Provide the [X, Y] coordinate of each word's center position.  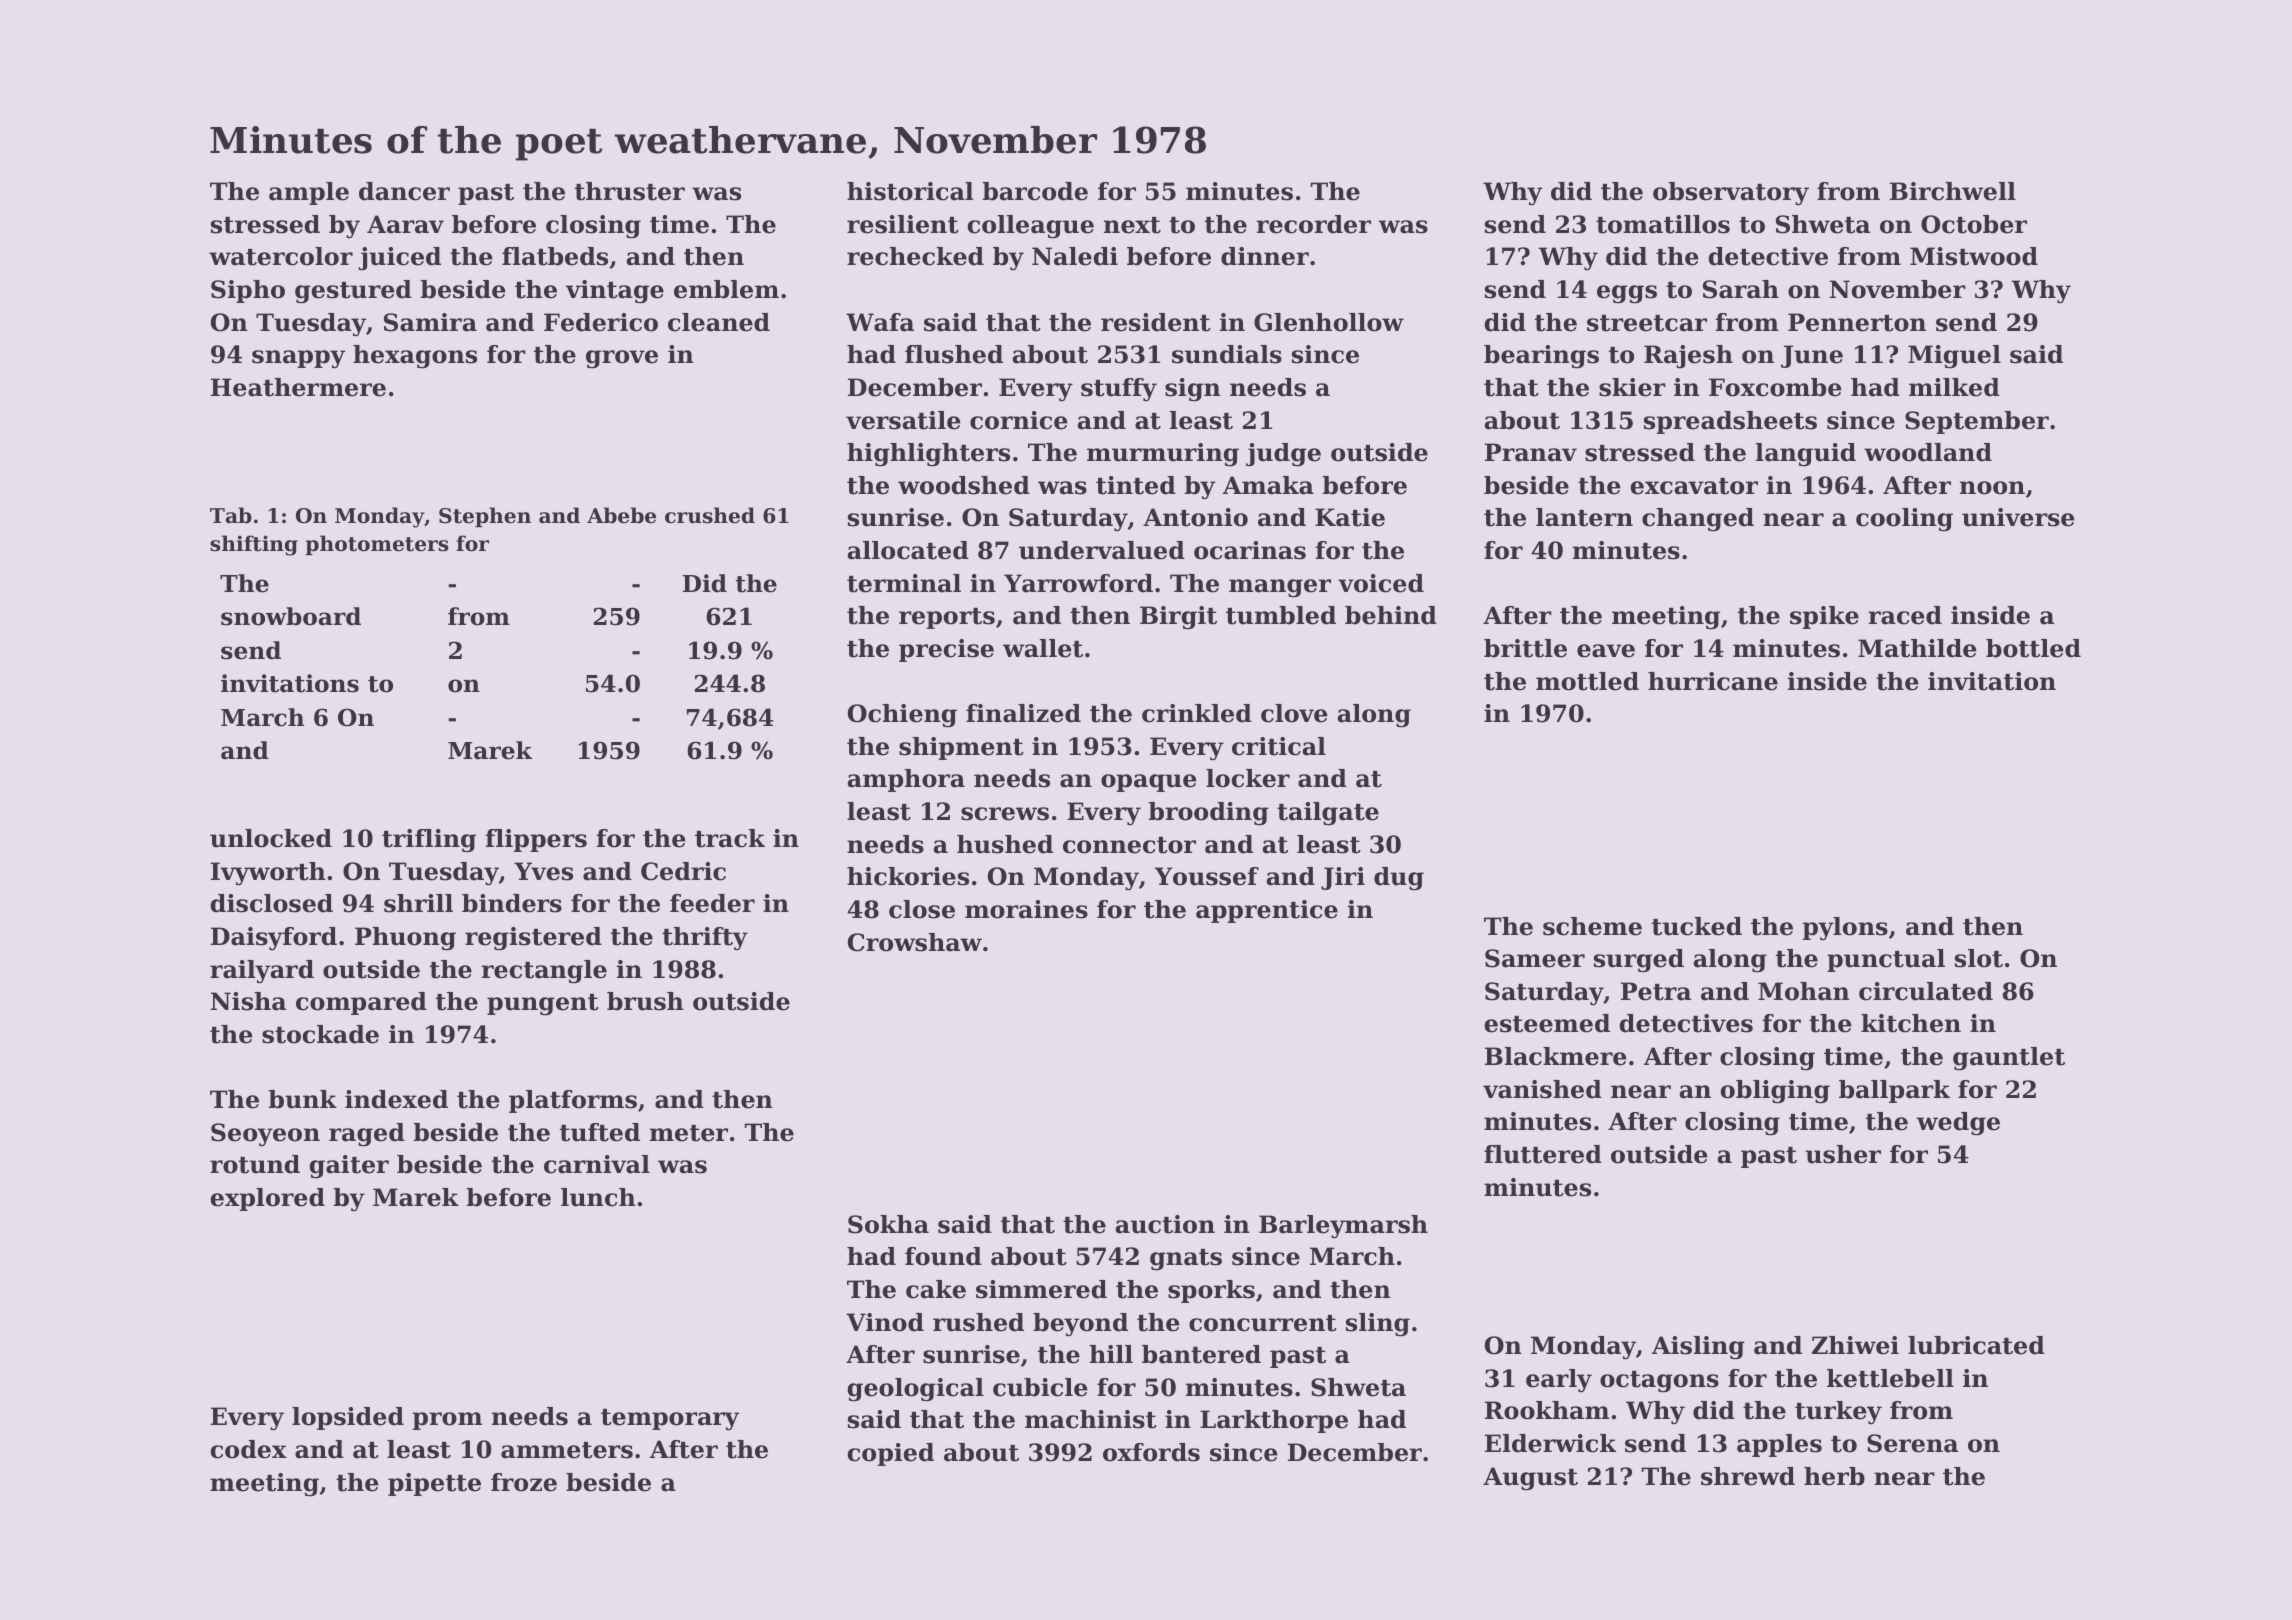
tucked [1697, 926]
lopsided [348, 1418]
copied [891, 1454]
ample [309, 193]
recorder [1313, 224]
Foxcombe [1775, 387]
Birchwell [1953, 191]
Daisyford [274, 938]
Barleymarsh [1343, 1227]
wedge [1958, 1124]
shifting [254, 545]
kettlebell [1890, 1378]
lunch [598, 1197]
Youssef [1207, 876]
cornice [1018, 420]
